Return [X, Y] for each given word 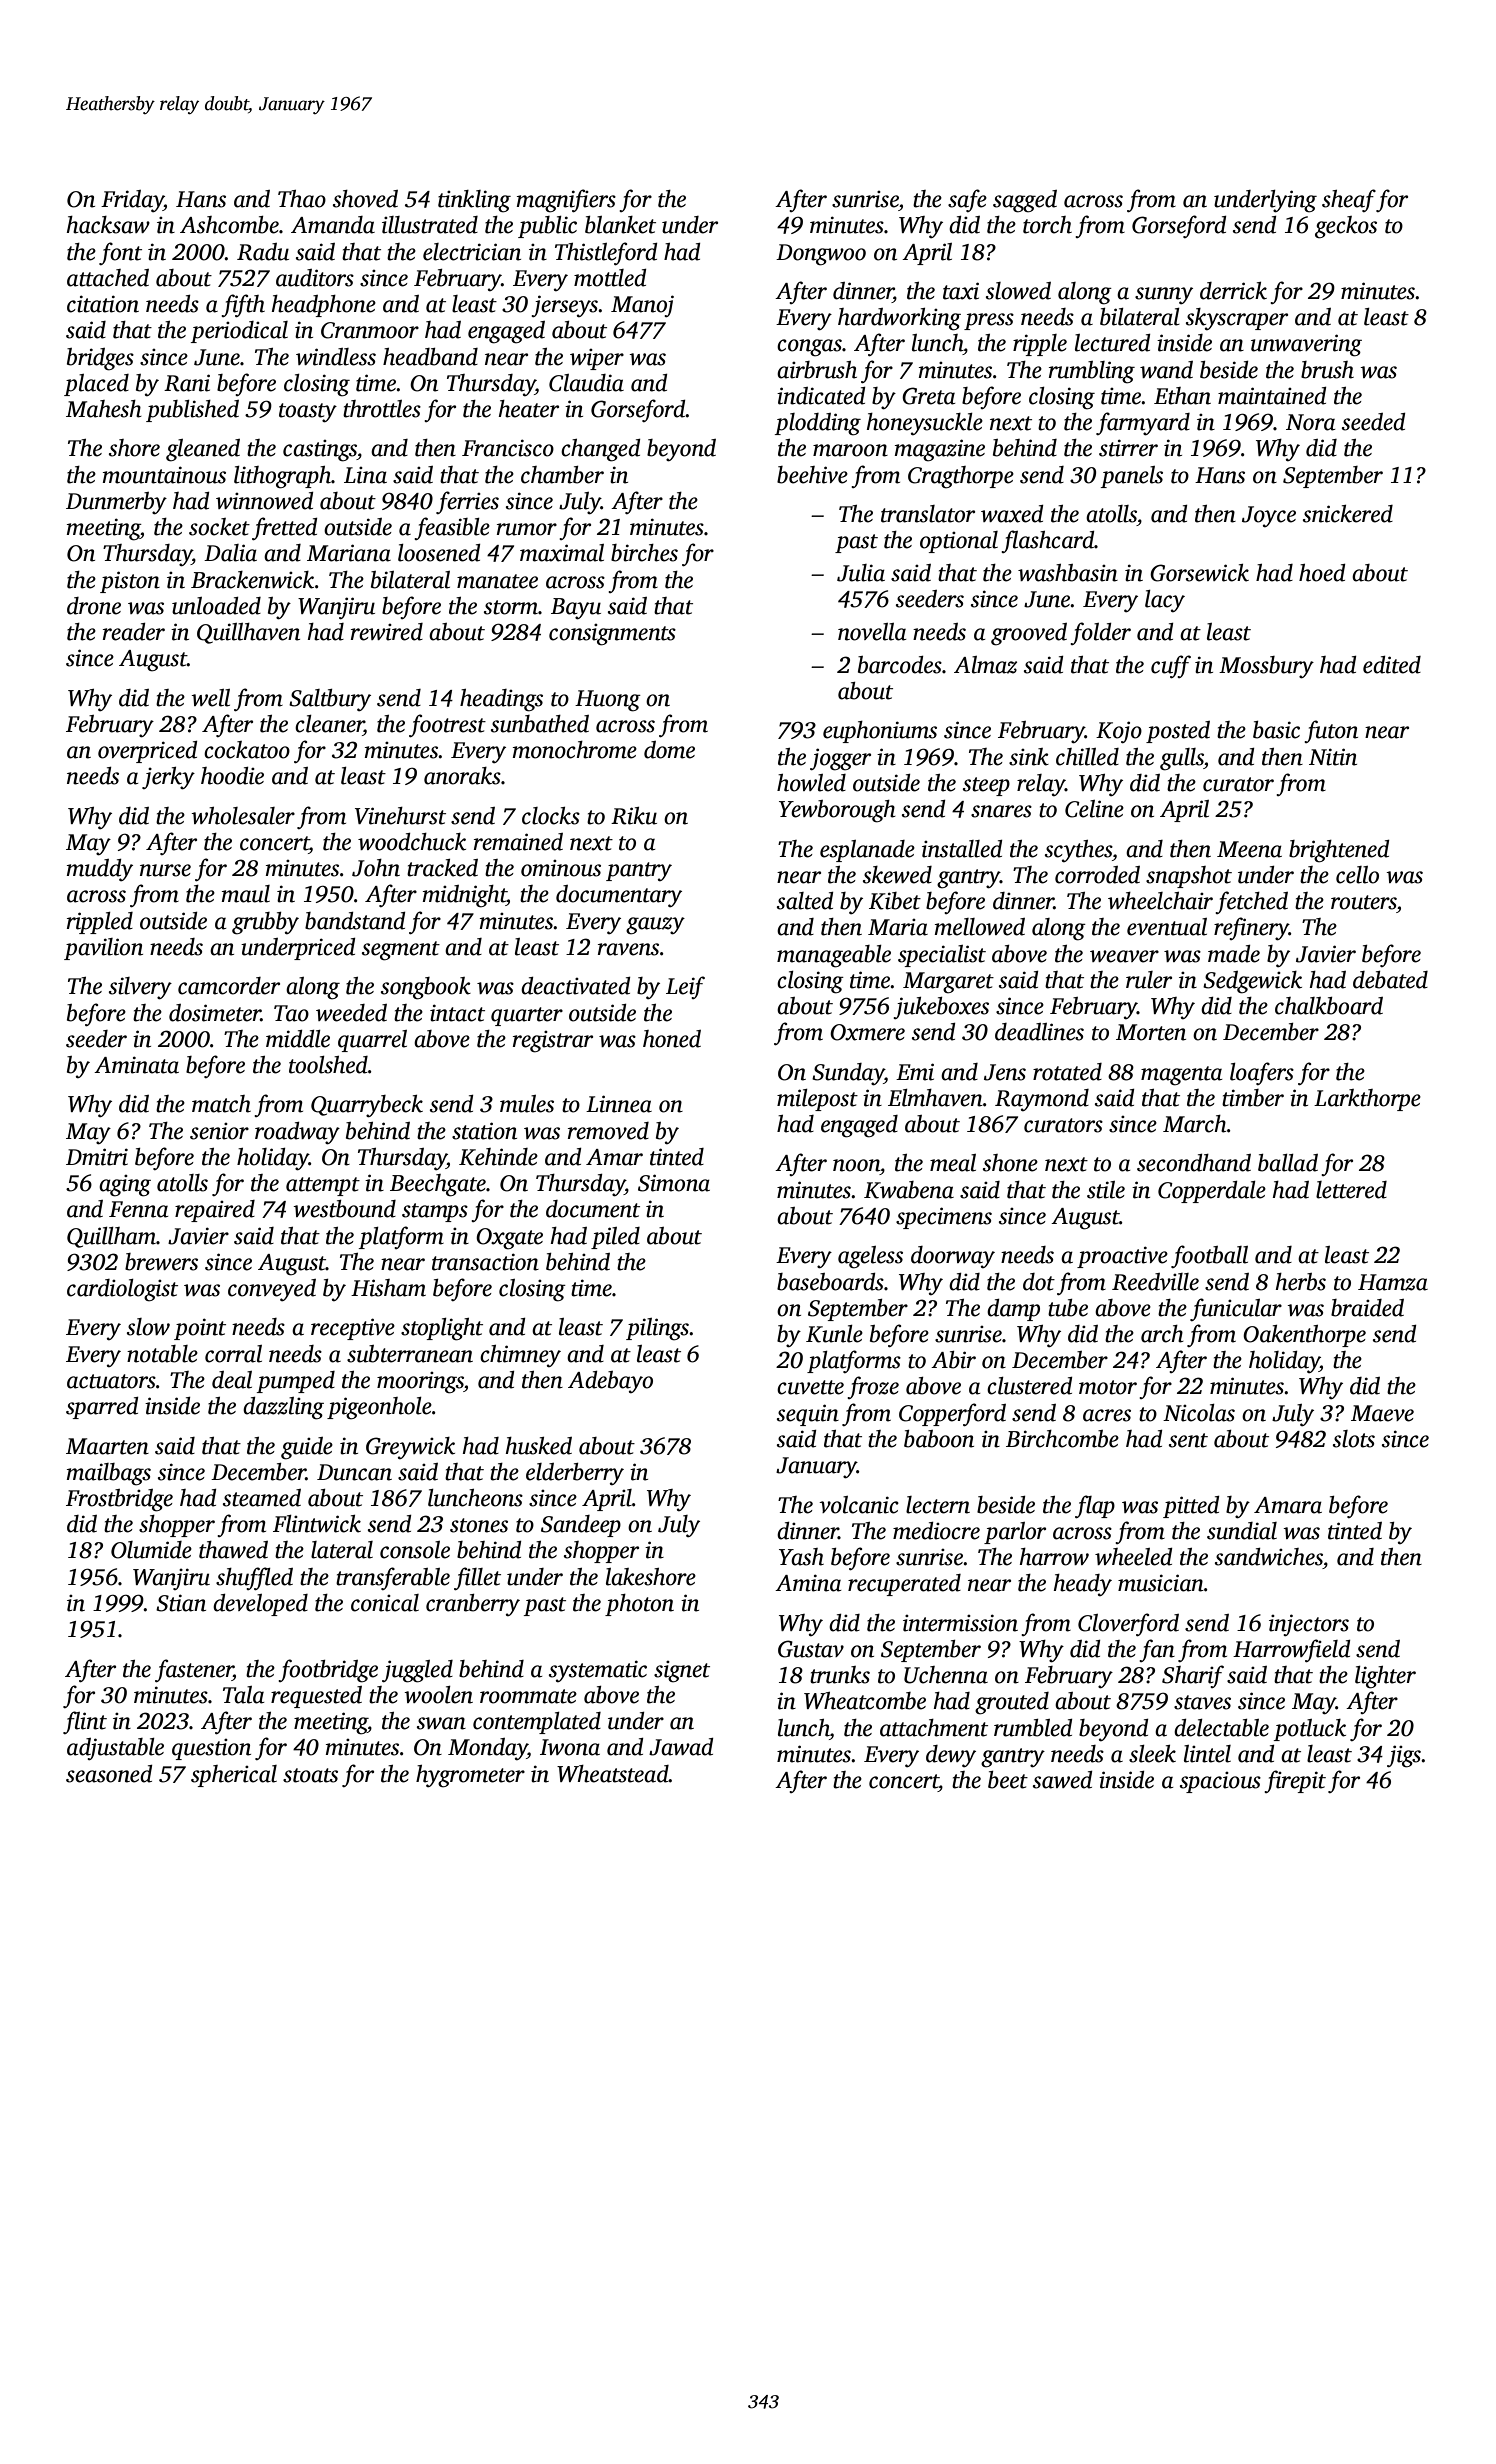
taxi [961, 291]
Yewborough [837, 811]
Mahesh [104, 409]
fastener [194, 1670]
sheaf [1349, 200]
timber [1253, 1098]
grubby [265, 923]
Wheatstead [613, 1774]
